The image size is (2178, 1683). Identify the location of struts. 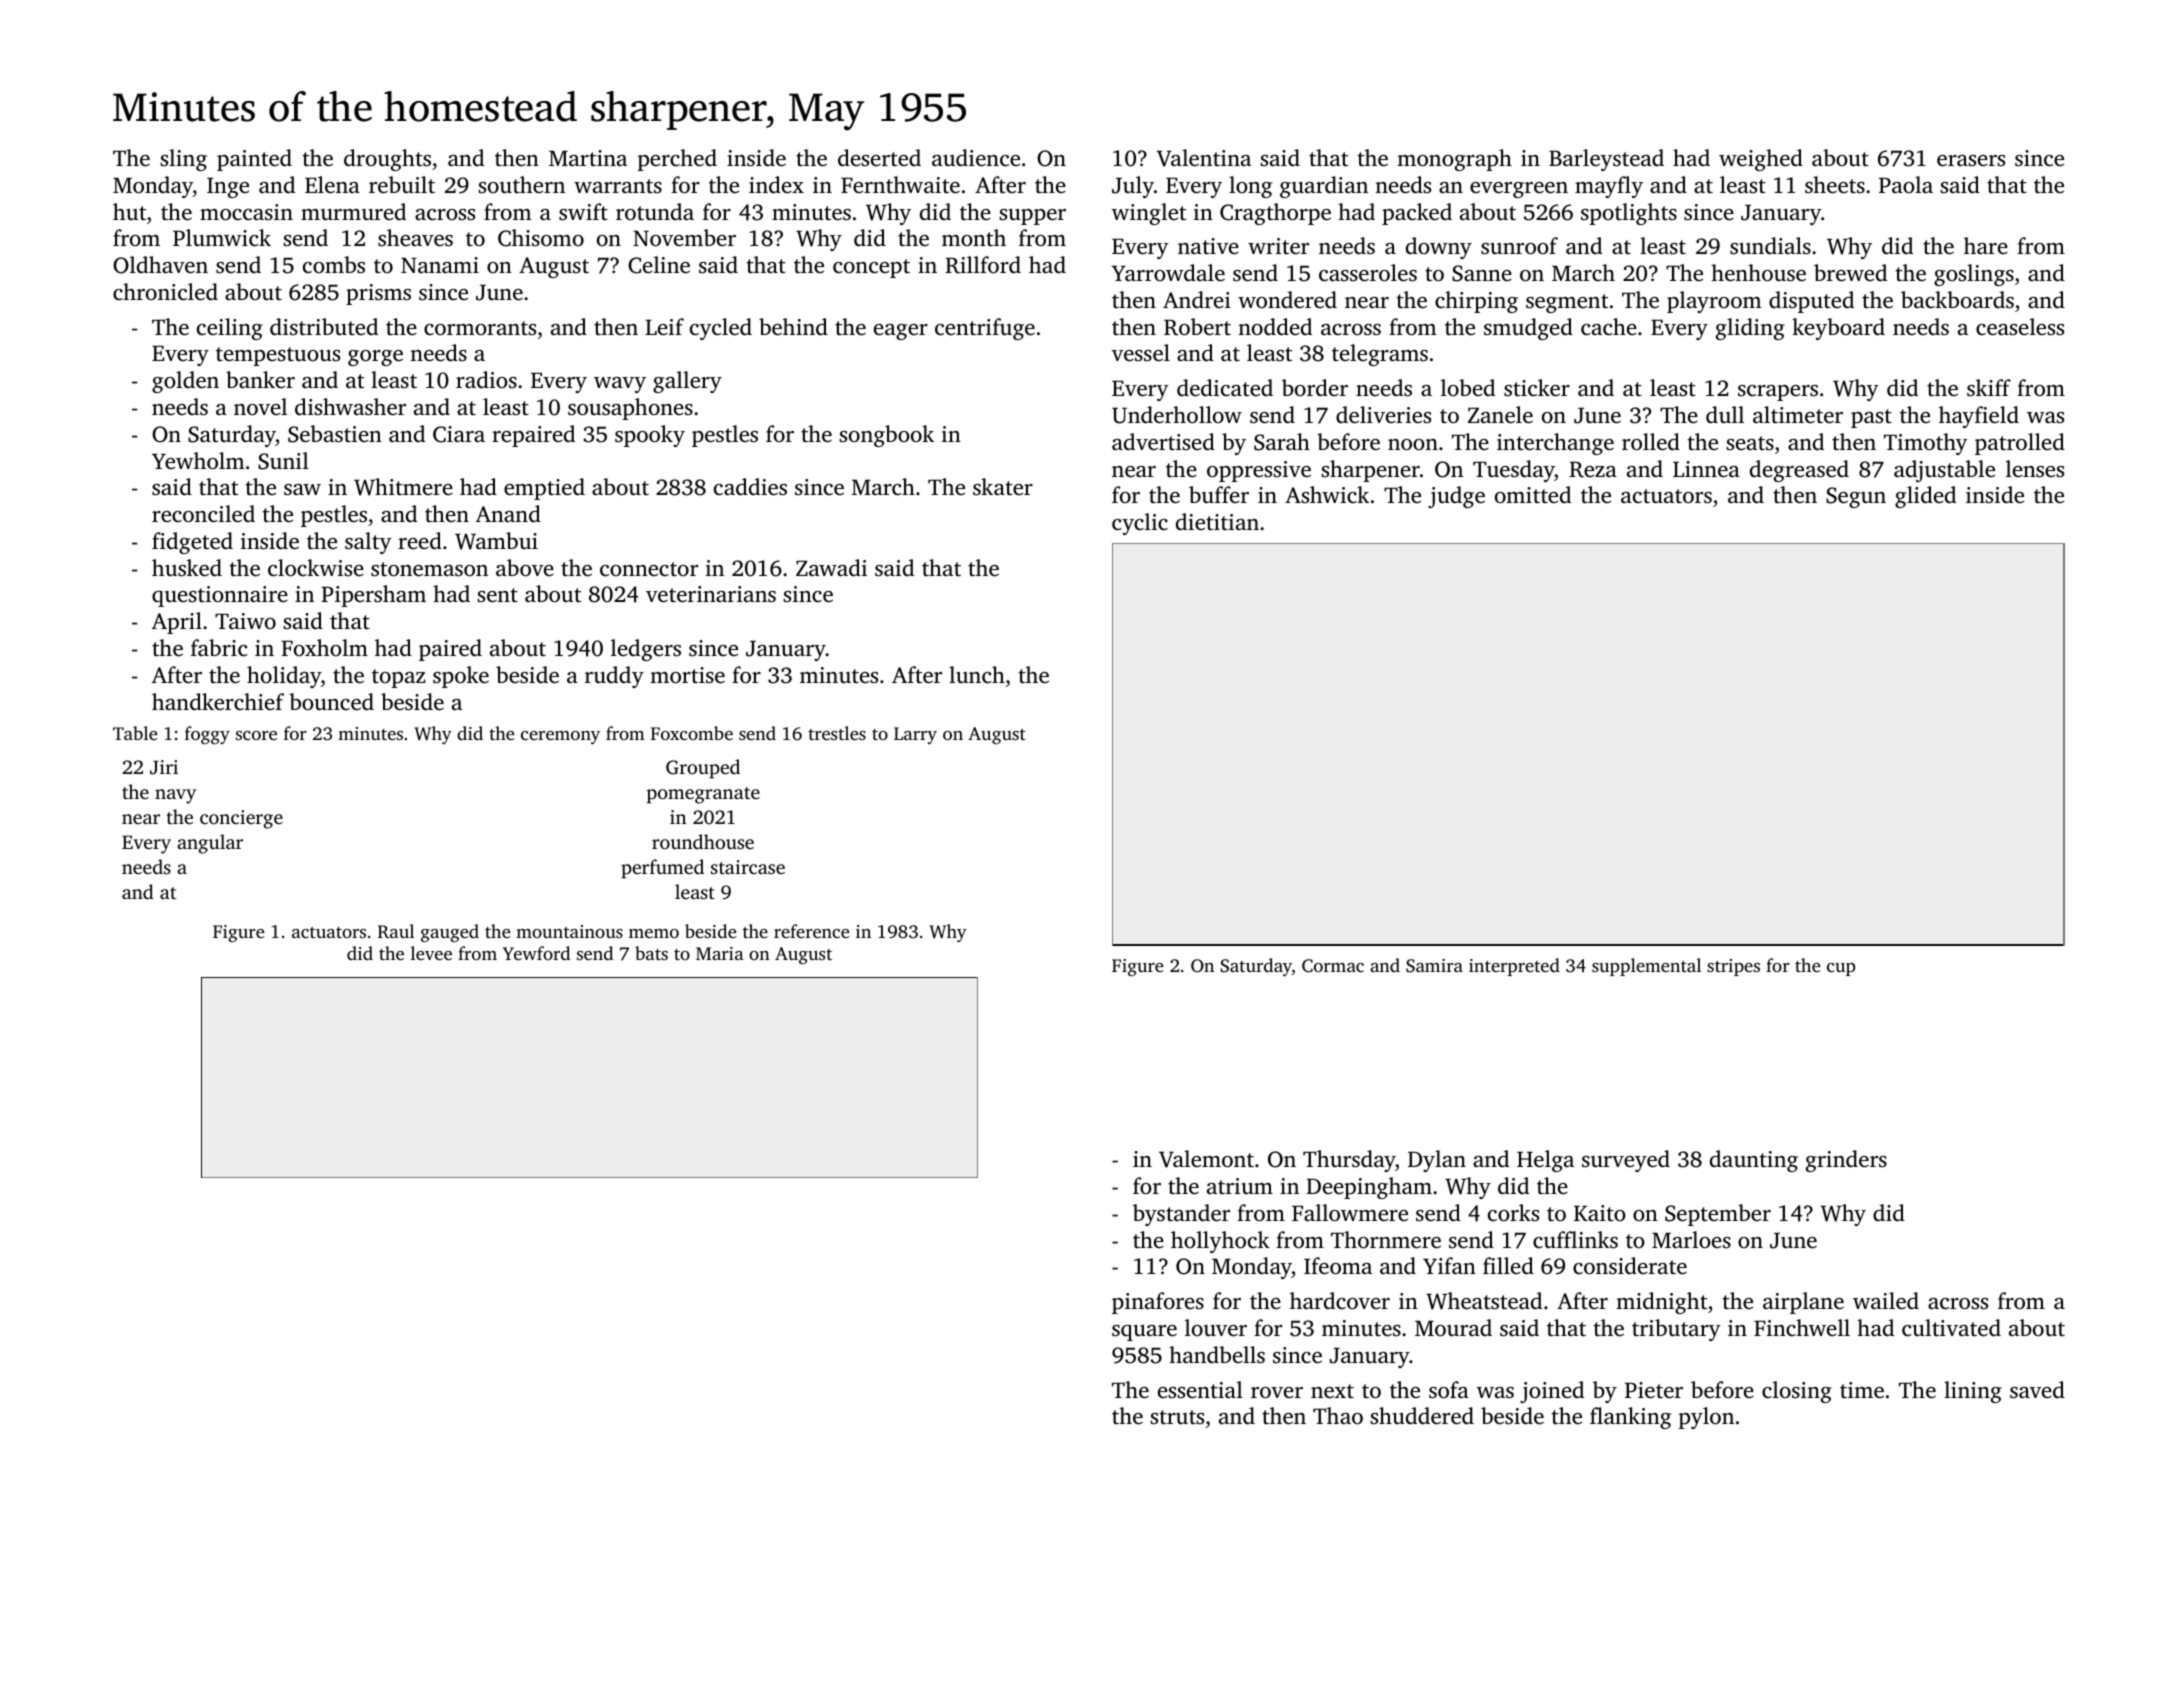
(1177, 1417).
